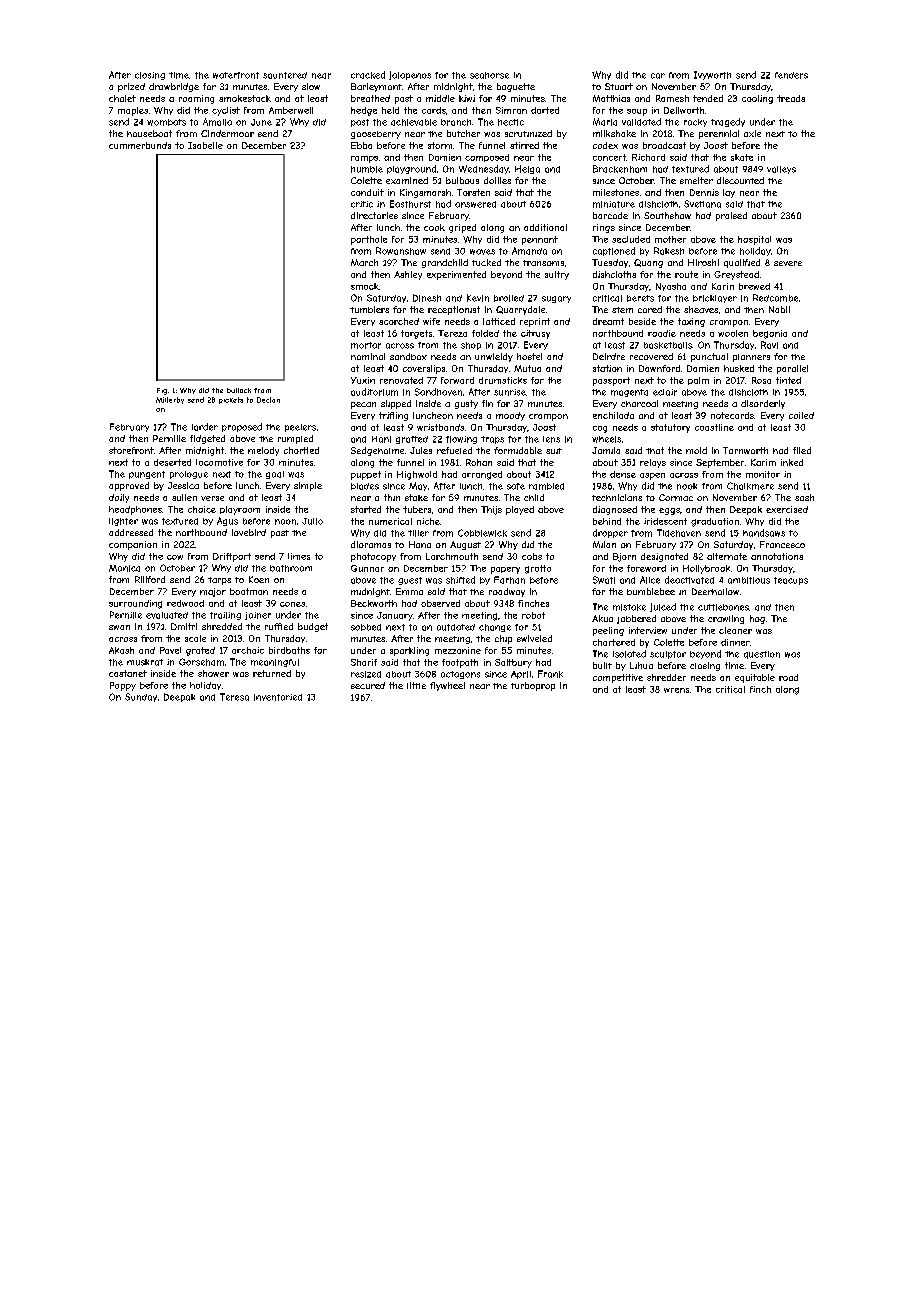 Image resolution: width=924 pixels, height=1308 pixels. Describe the element at coordinates (434, 227) in the document. I see `cook` at that location.
